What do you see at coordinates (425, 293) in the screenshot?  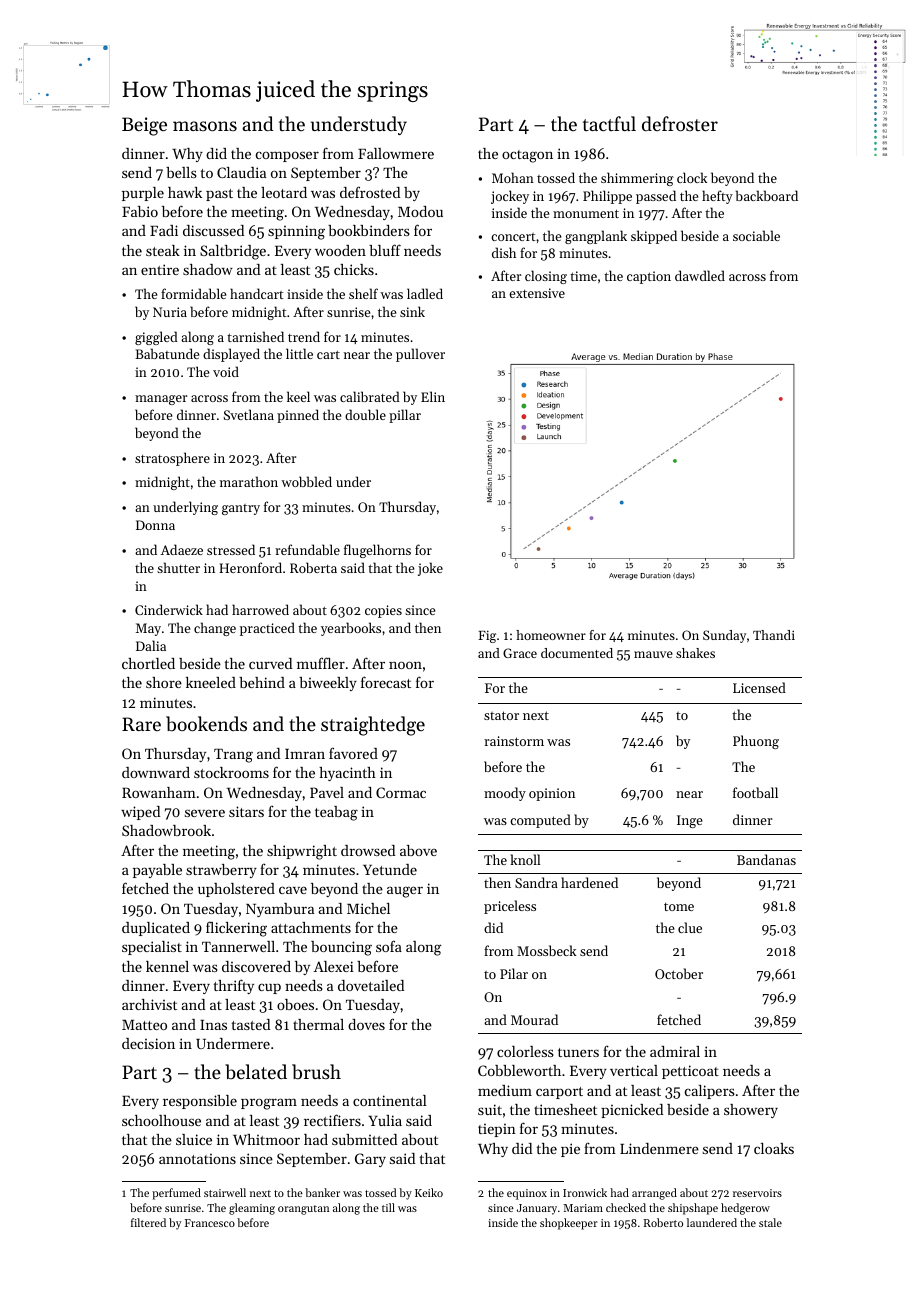 I see `ladled` at bounding box center [425, 293].
